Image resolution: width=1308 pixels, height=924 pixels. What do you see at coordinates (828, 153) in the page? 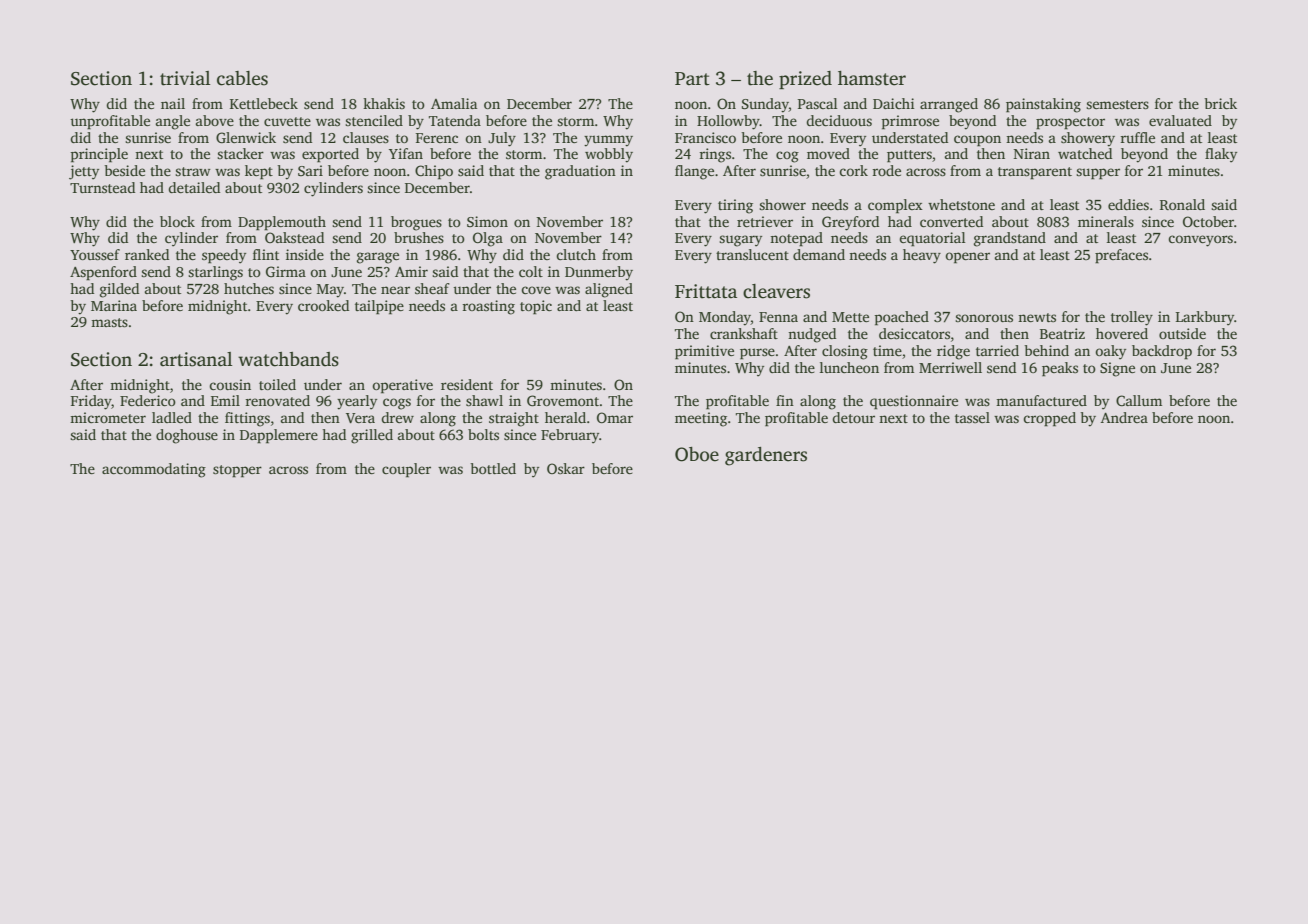
I see `moved` at bounding box center [828, 153].
